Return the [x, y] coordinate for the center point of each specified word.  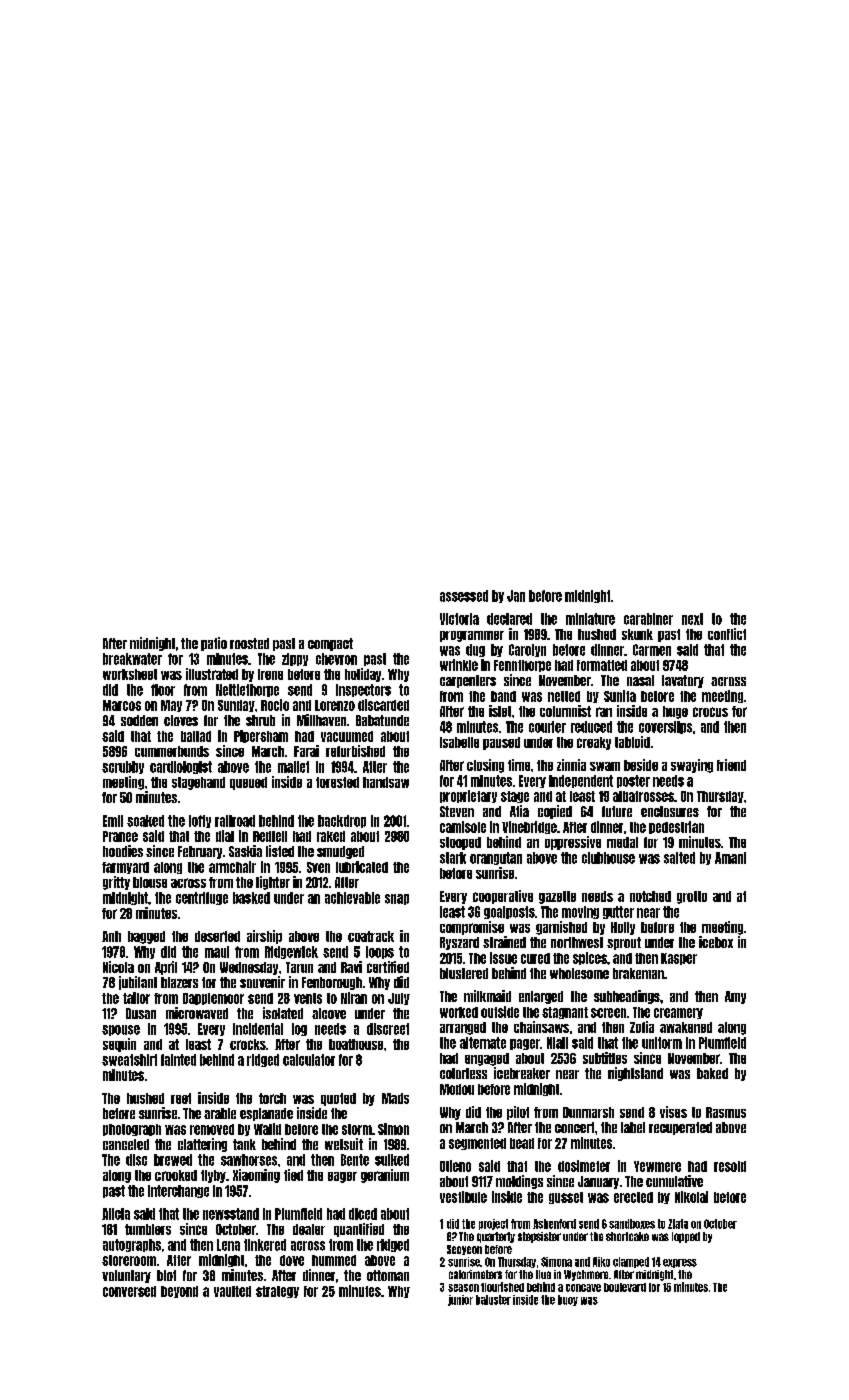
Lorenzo [335, 705]
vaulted [232, 1291]
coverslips [665, 727]
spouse [121, 1030]
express [680, 1263]
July [399, 999]
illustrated [212, 674]
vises [673, 1112]
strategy [277, 1292]
